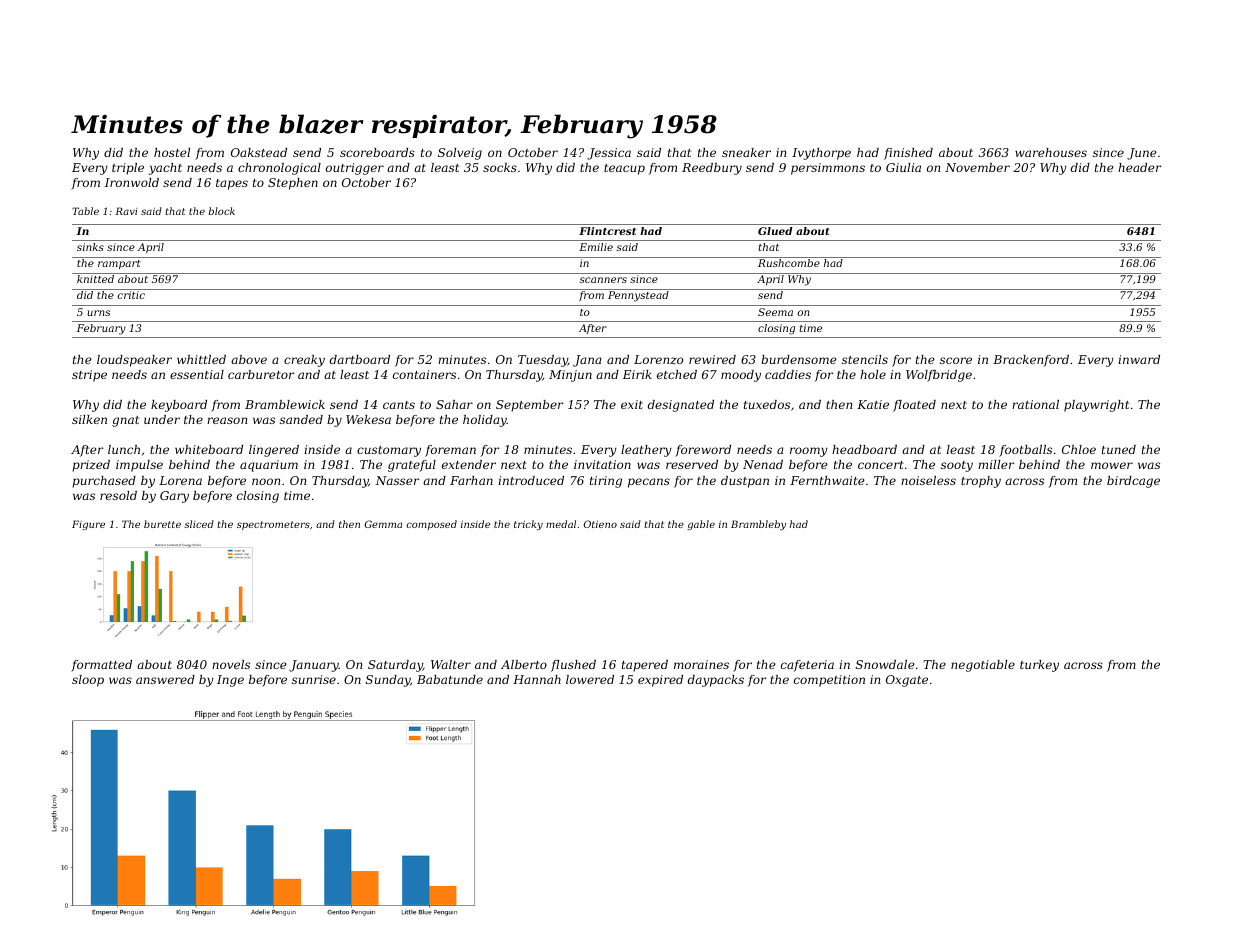 The image size is (1233, 952). What do you see at coordinates (162, 524) in the screenshot?
I see `burette` at bounding box center [162, 524].
